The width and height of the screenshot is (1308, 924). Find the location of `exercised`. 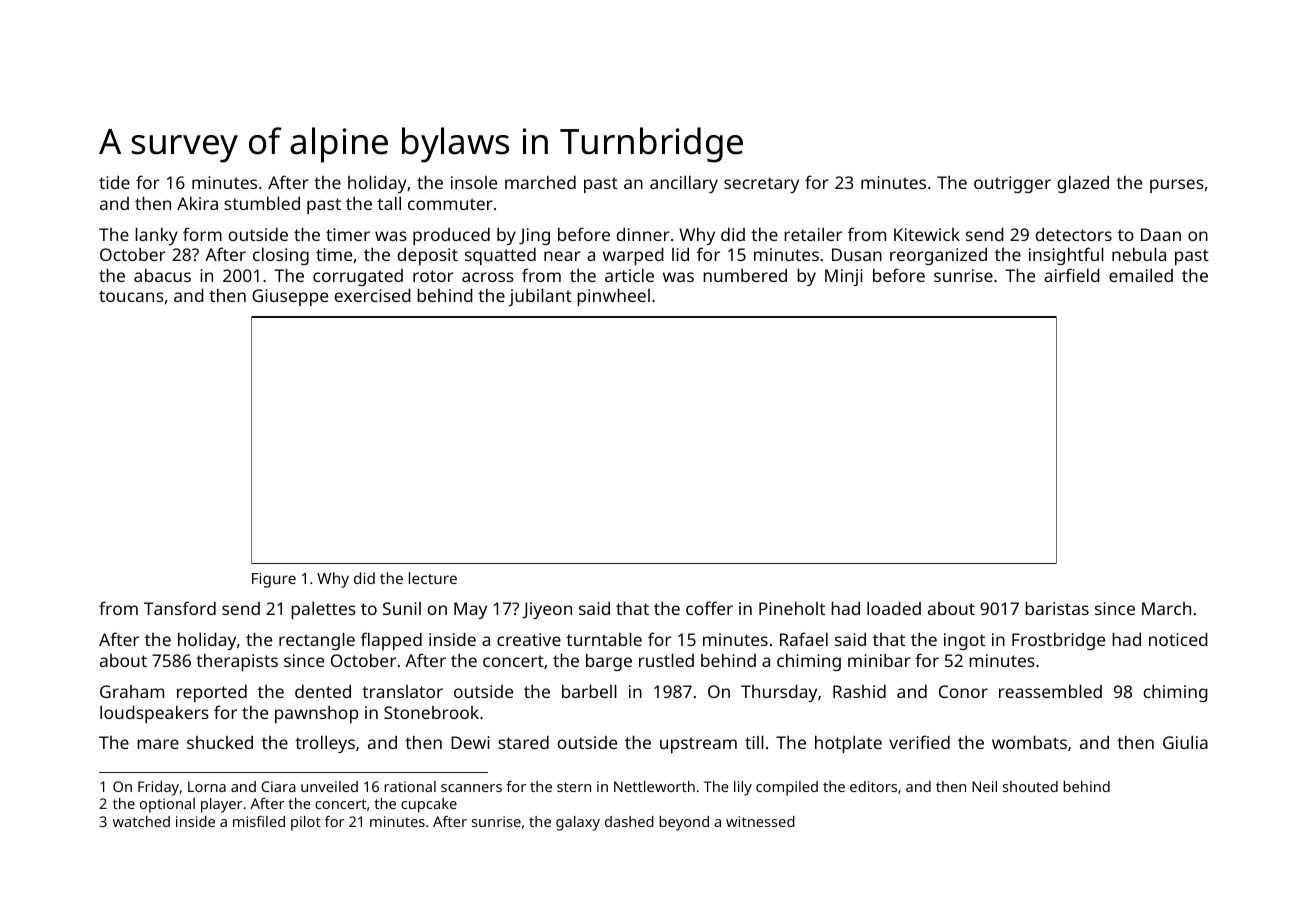

exercised is located at coordinates (372, 295).
